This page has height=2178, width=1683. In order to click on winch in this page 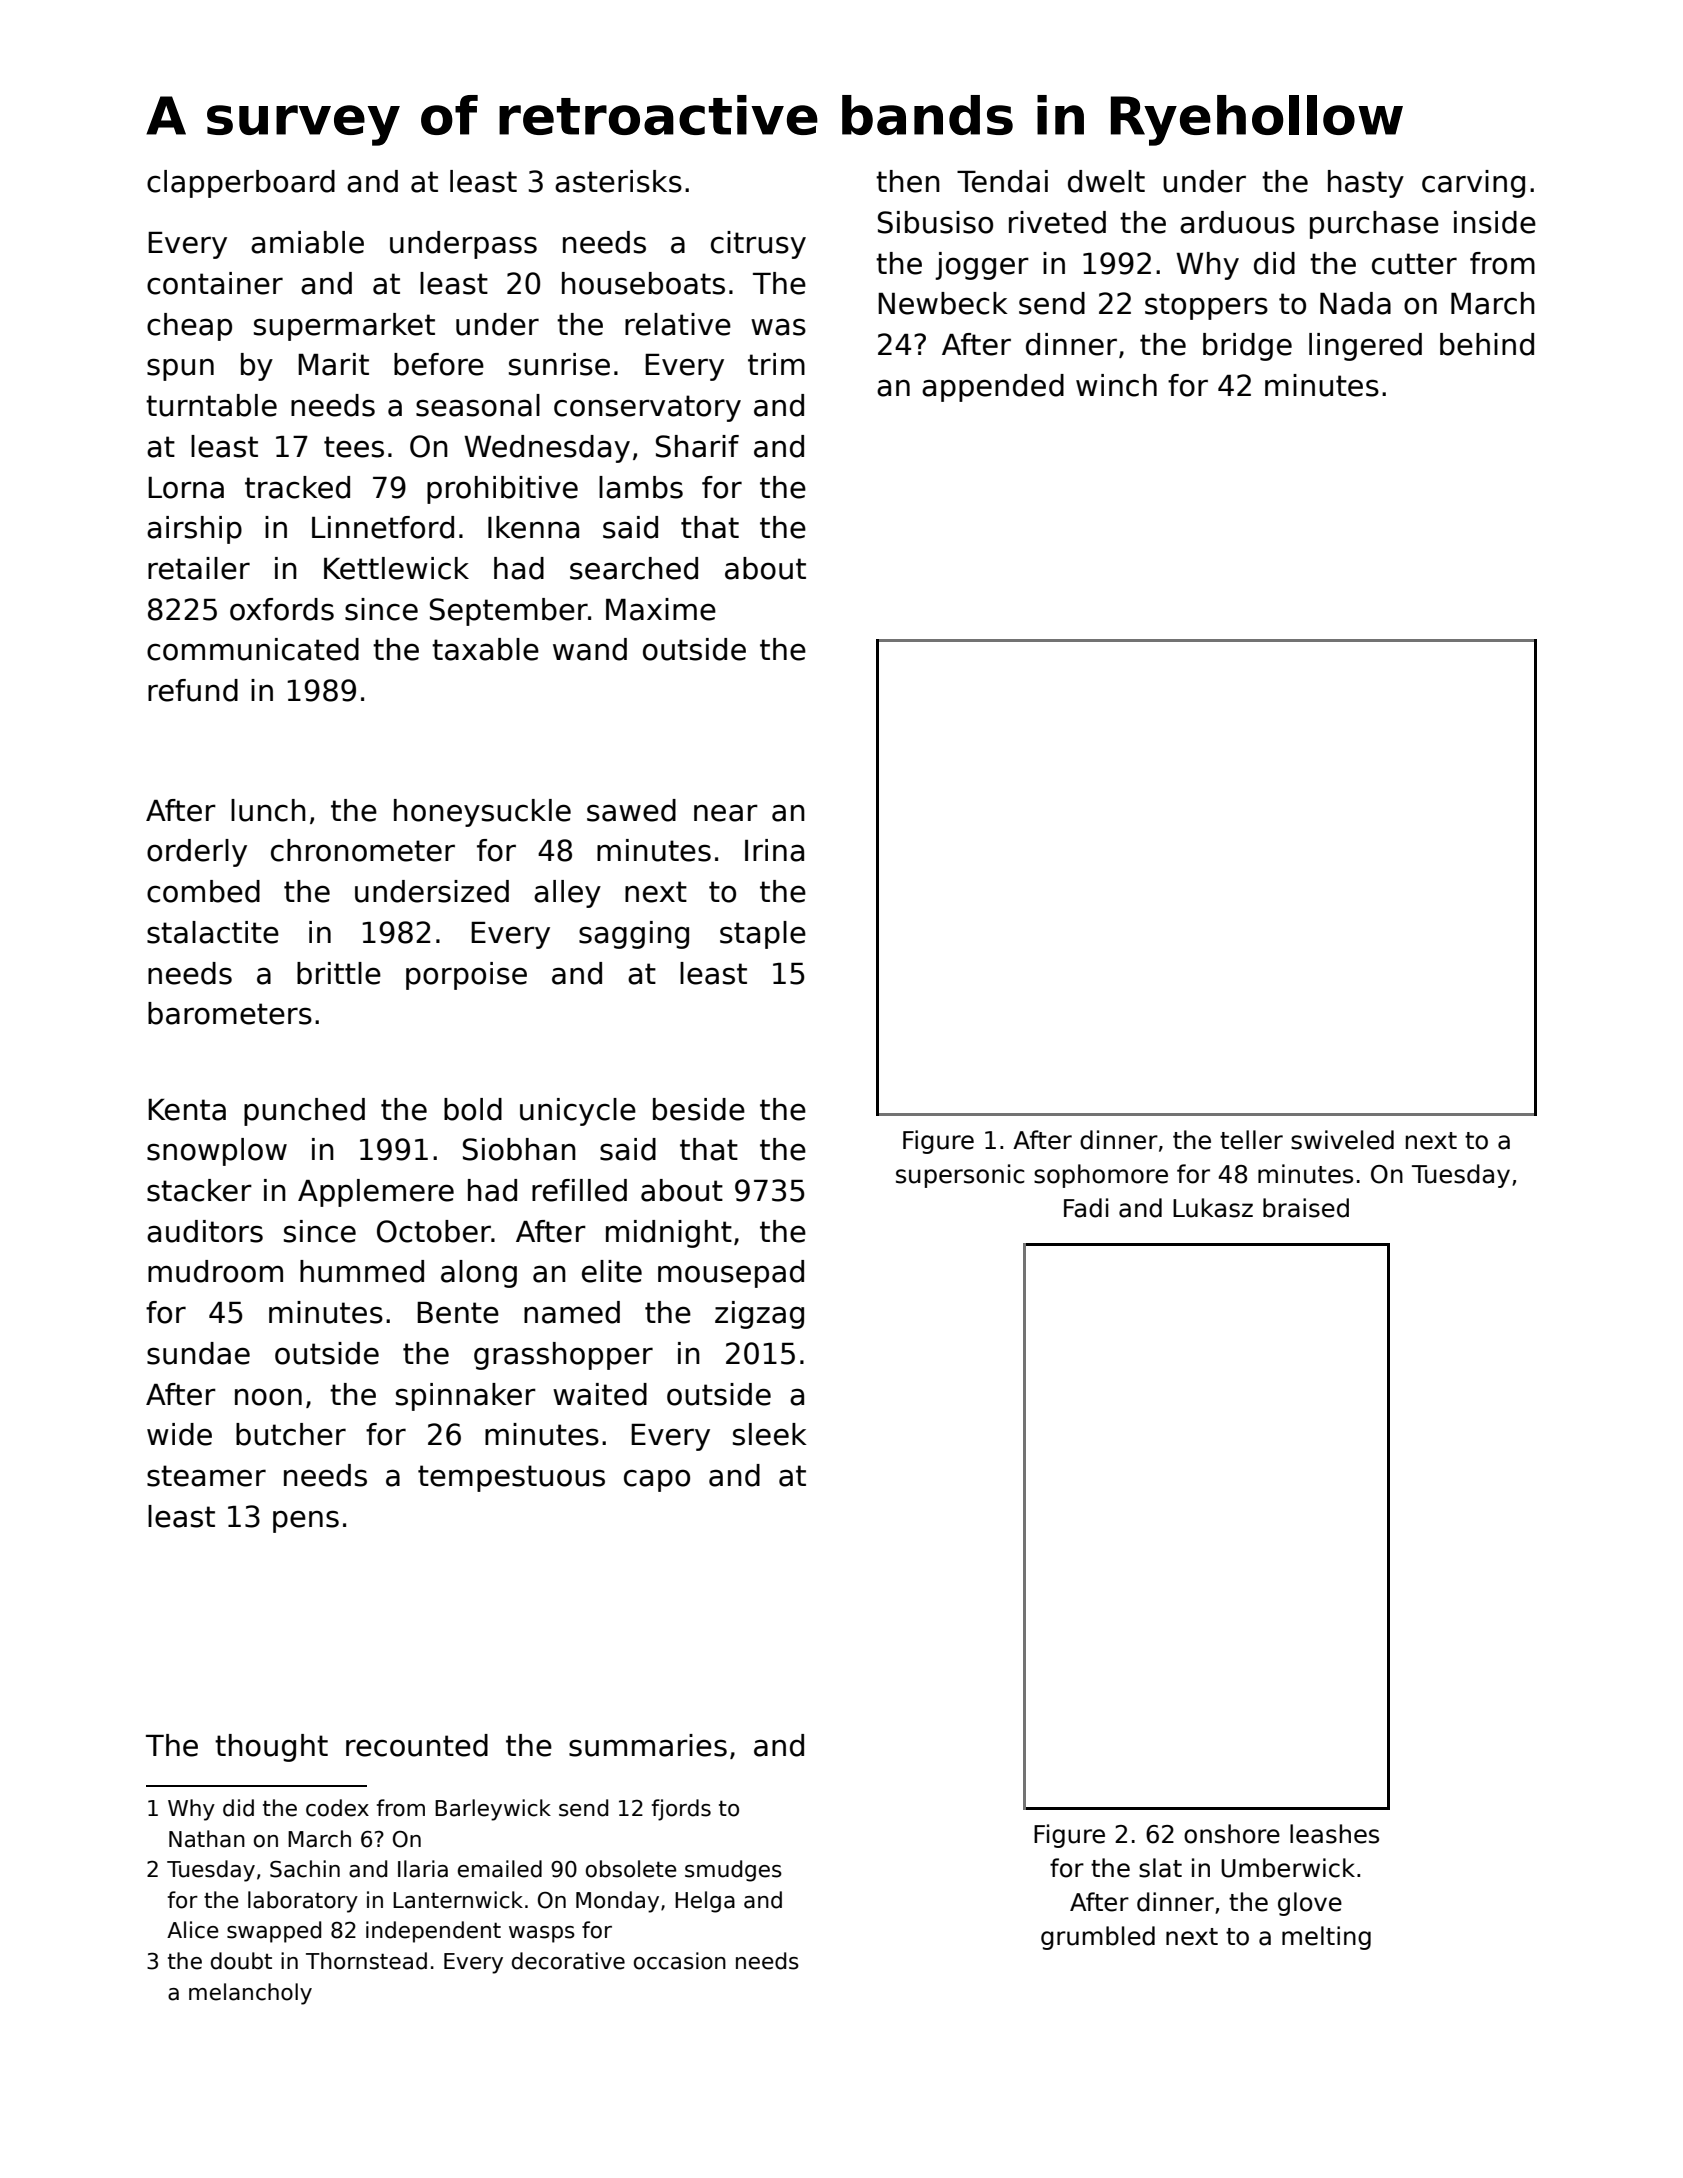, I will do `click(1116, 385)`.
